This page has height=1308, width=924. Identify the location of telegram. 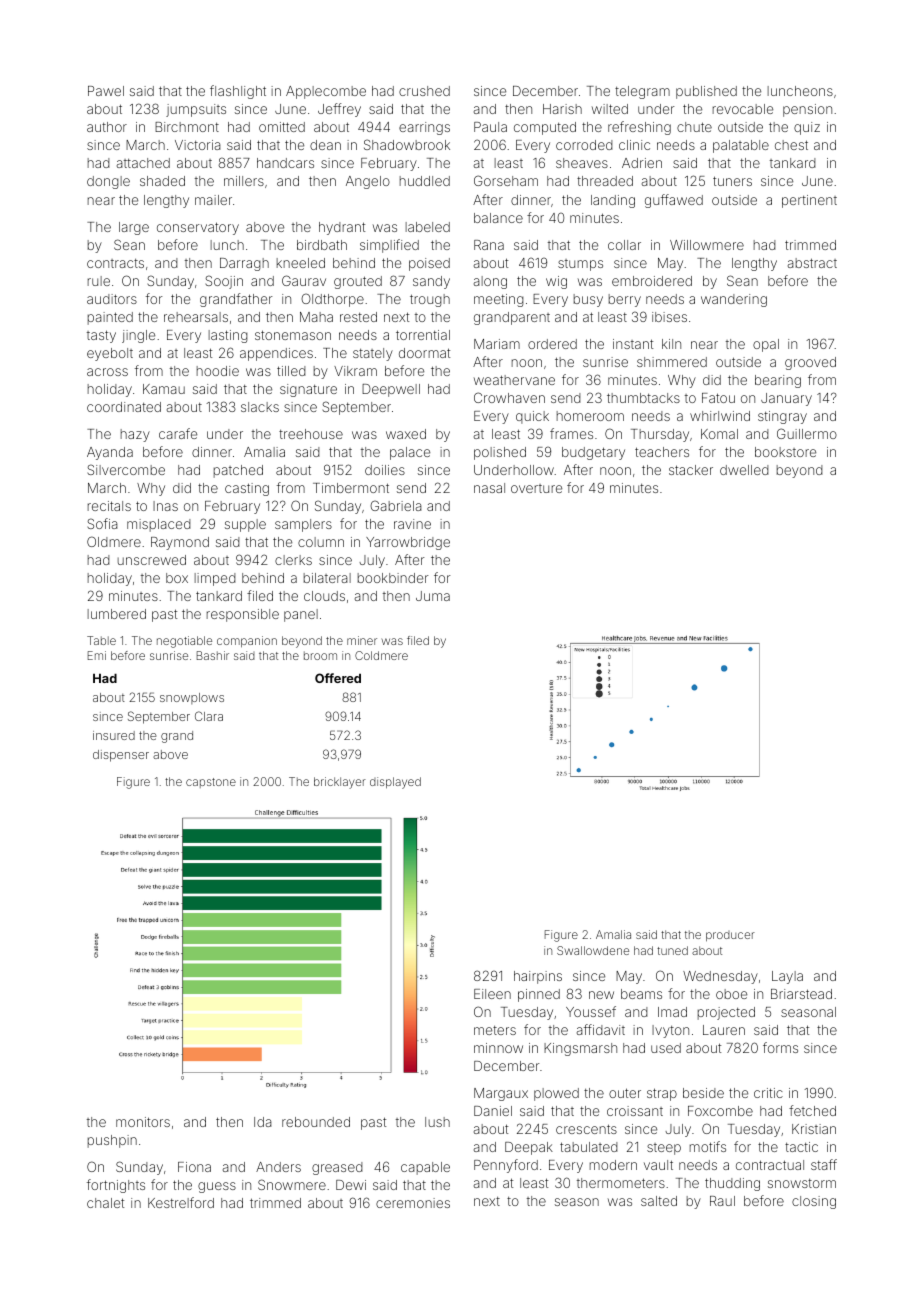
(642, 92).
